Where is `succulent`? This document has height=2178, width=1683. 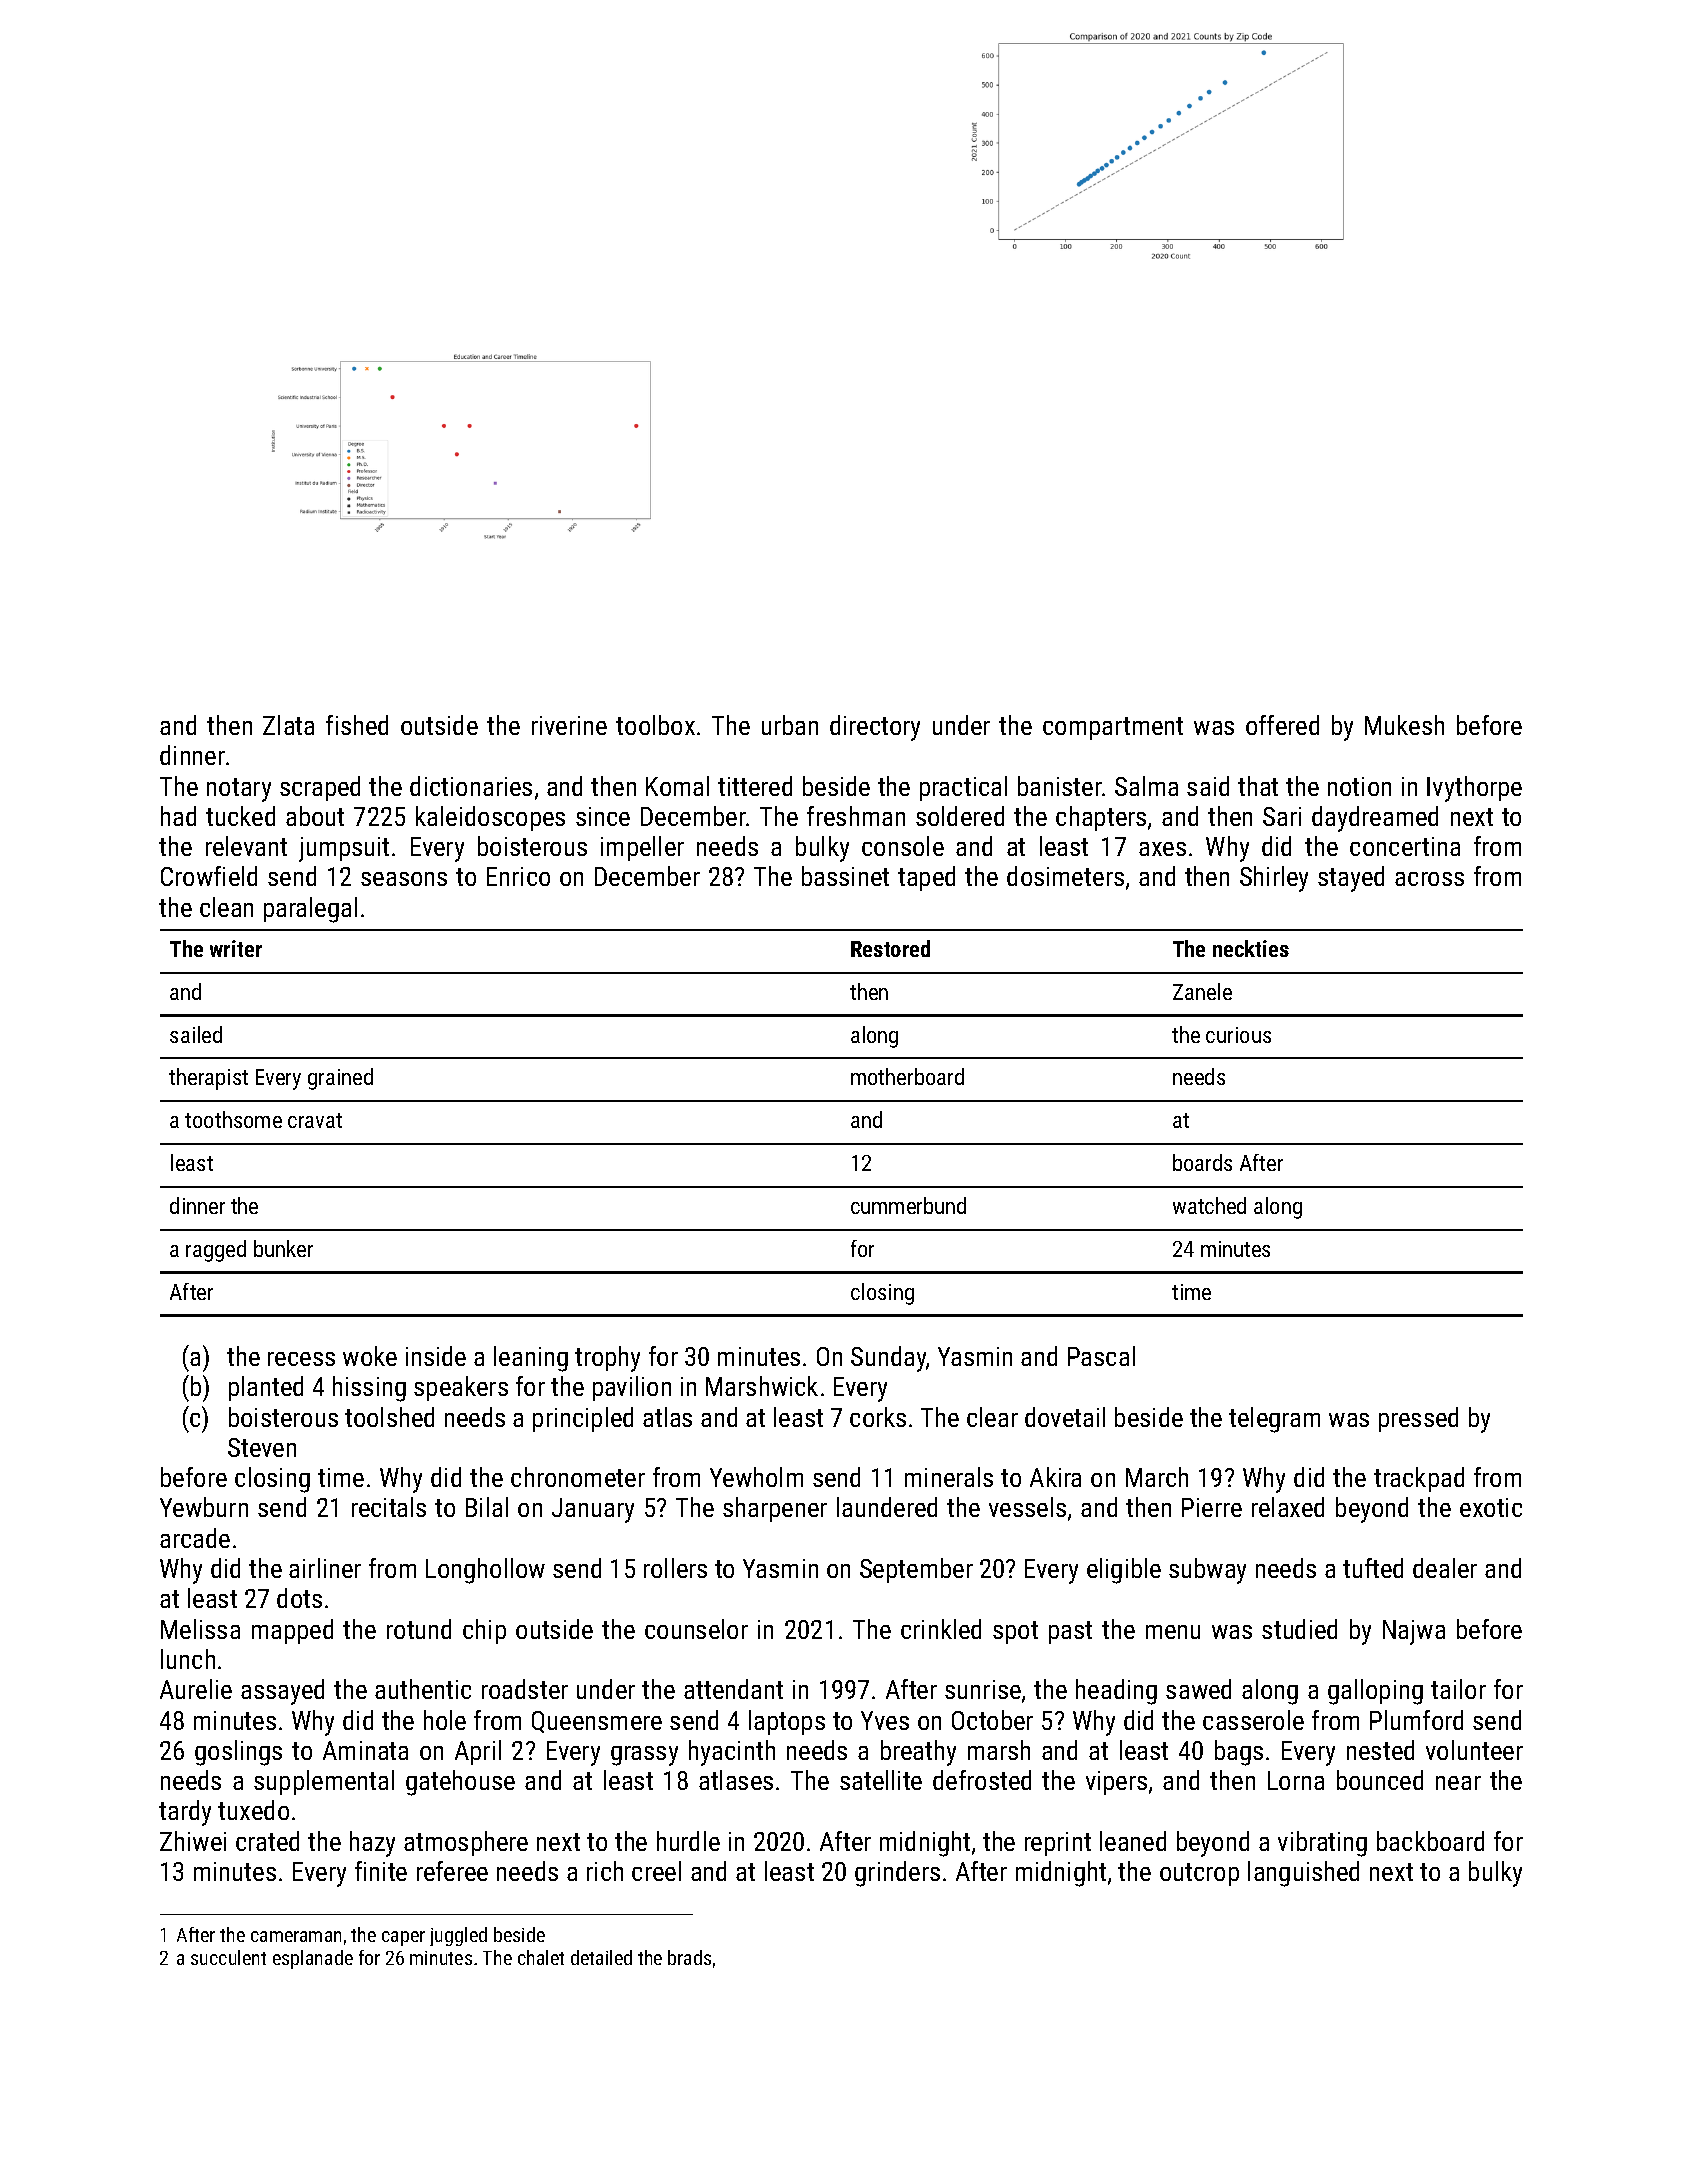 succulent is located at coordinates (228, 1957).
